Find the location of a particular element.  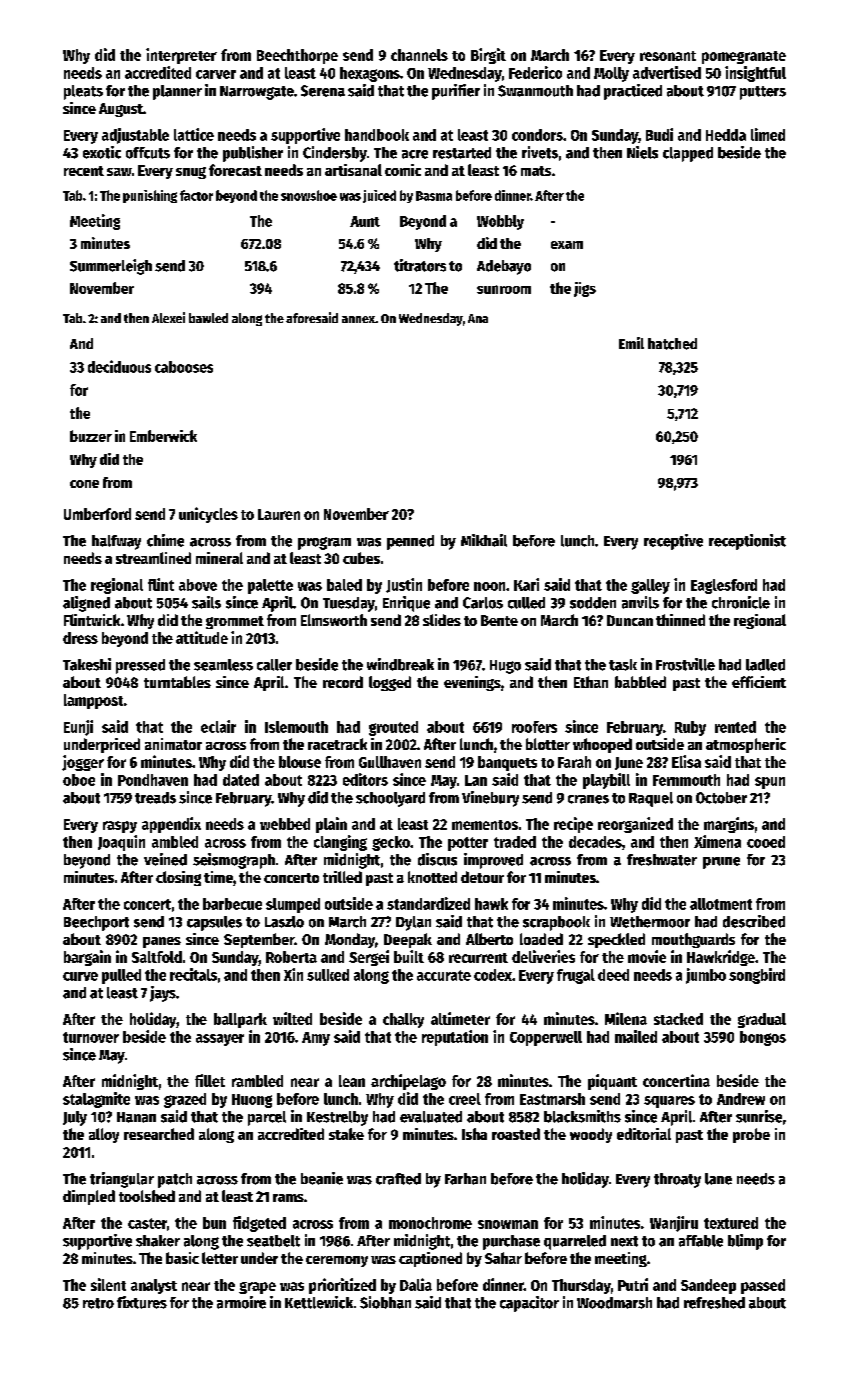

annex is located at coordinates (358, 319).
